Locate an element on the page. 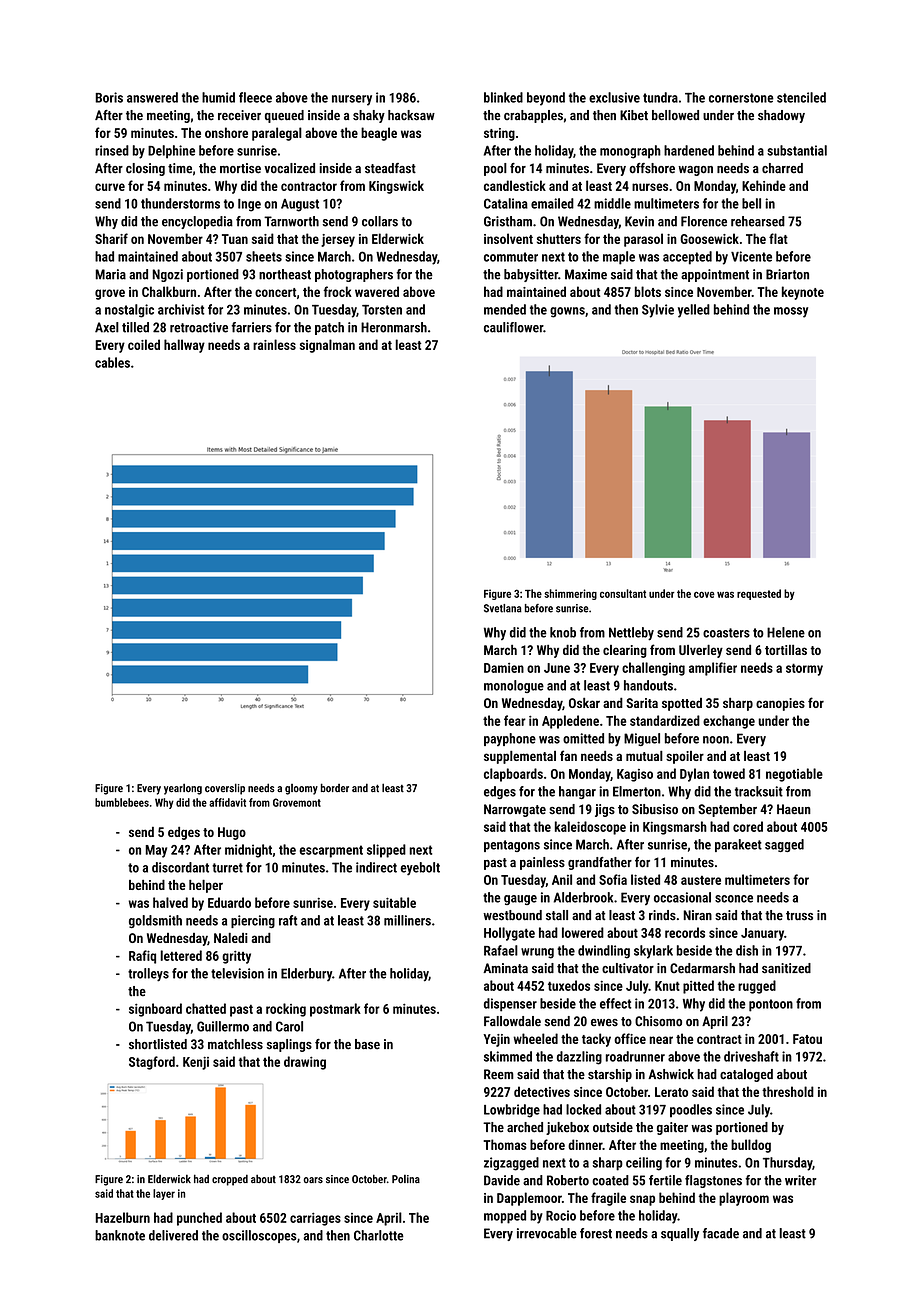 This page has height=1308, width=924. mopped is located at coordinates (505, 1217).
